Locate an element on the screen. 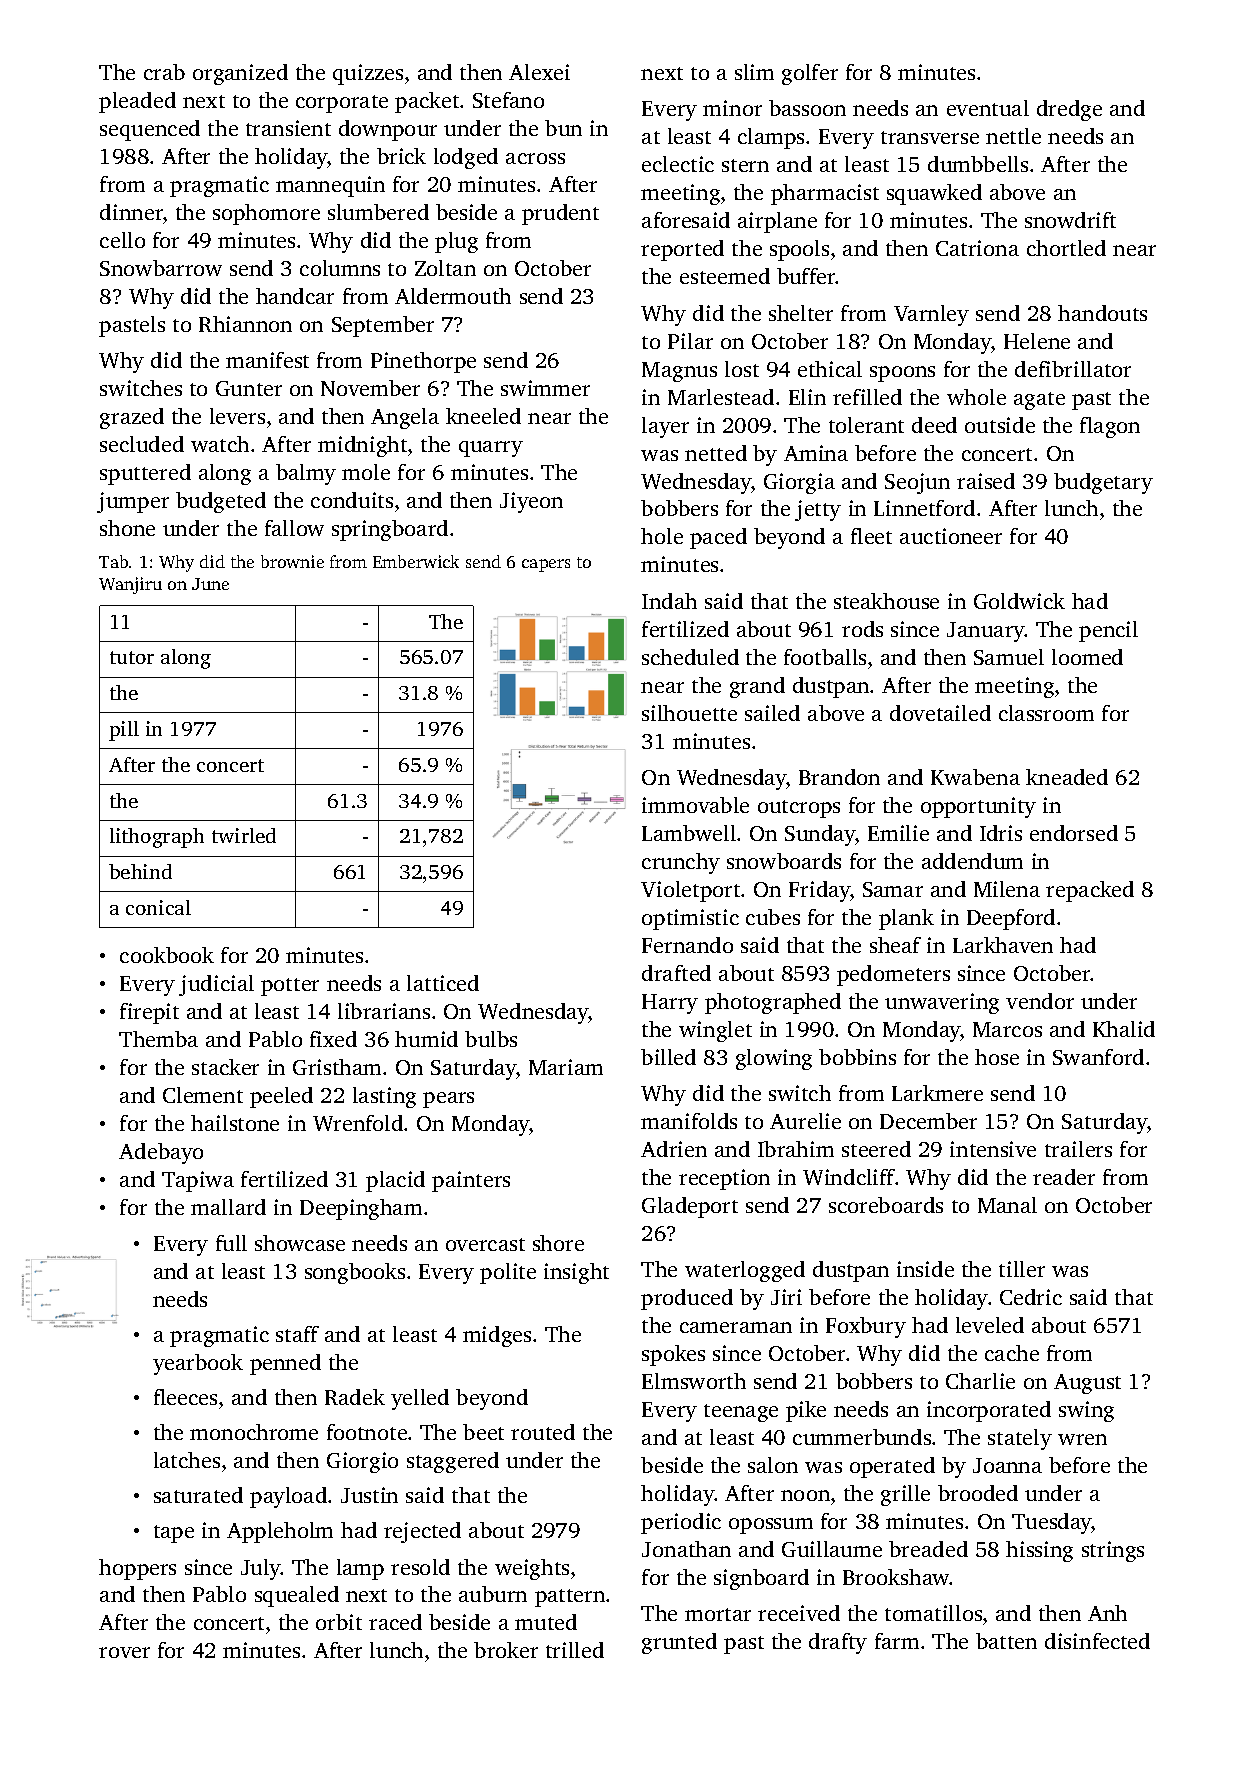 The width and height of the screenshot is (1258, 1780). photographed is located at coordinates (773, 1003).
